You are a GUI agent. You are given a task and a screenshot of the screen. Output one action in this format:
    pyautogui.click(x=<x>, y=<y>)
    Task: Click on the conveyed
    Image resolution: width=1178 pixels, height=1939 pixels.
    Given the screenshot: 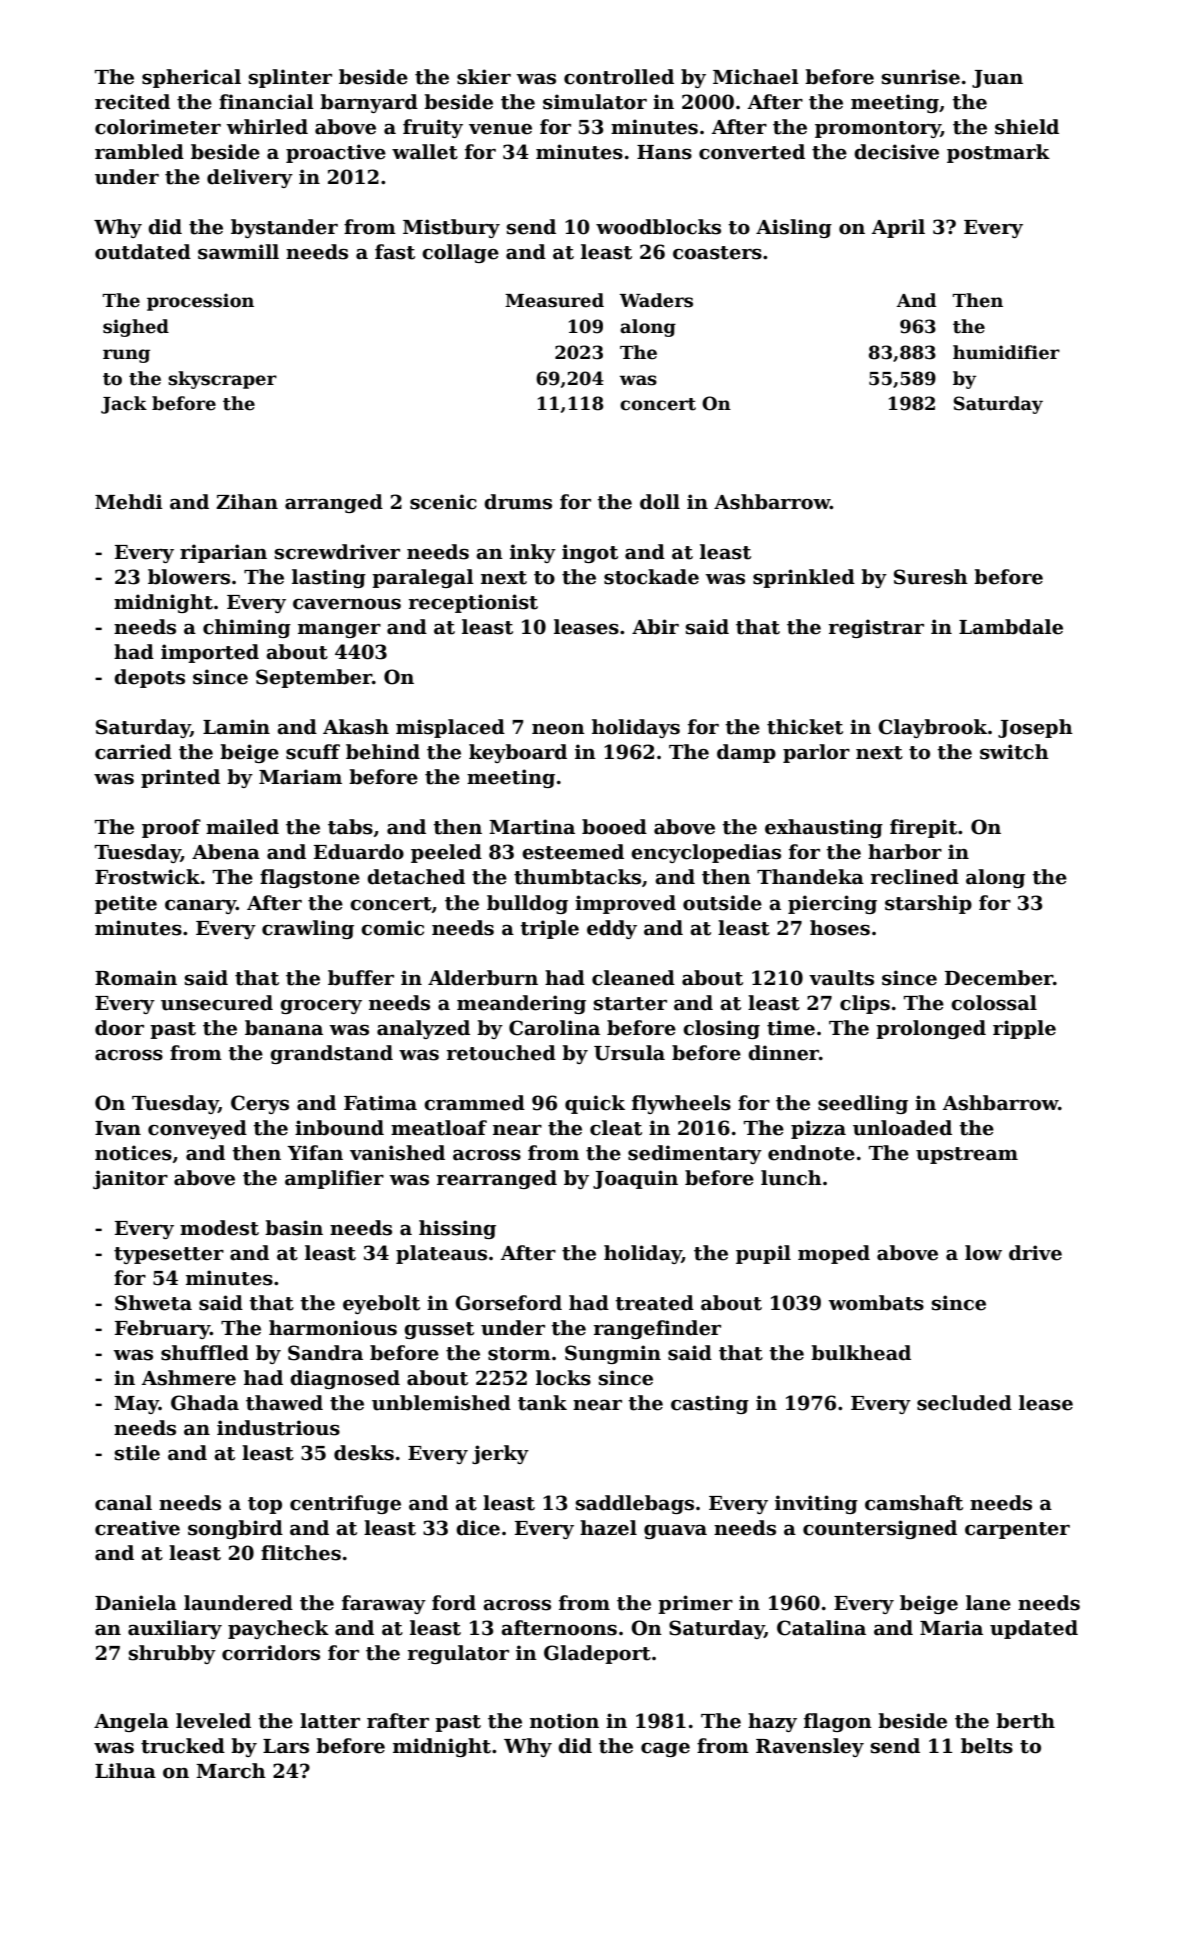 What is the action you would take?
    pyautogui.click(x=197, y=1129)
